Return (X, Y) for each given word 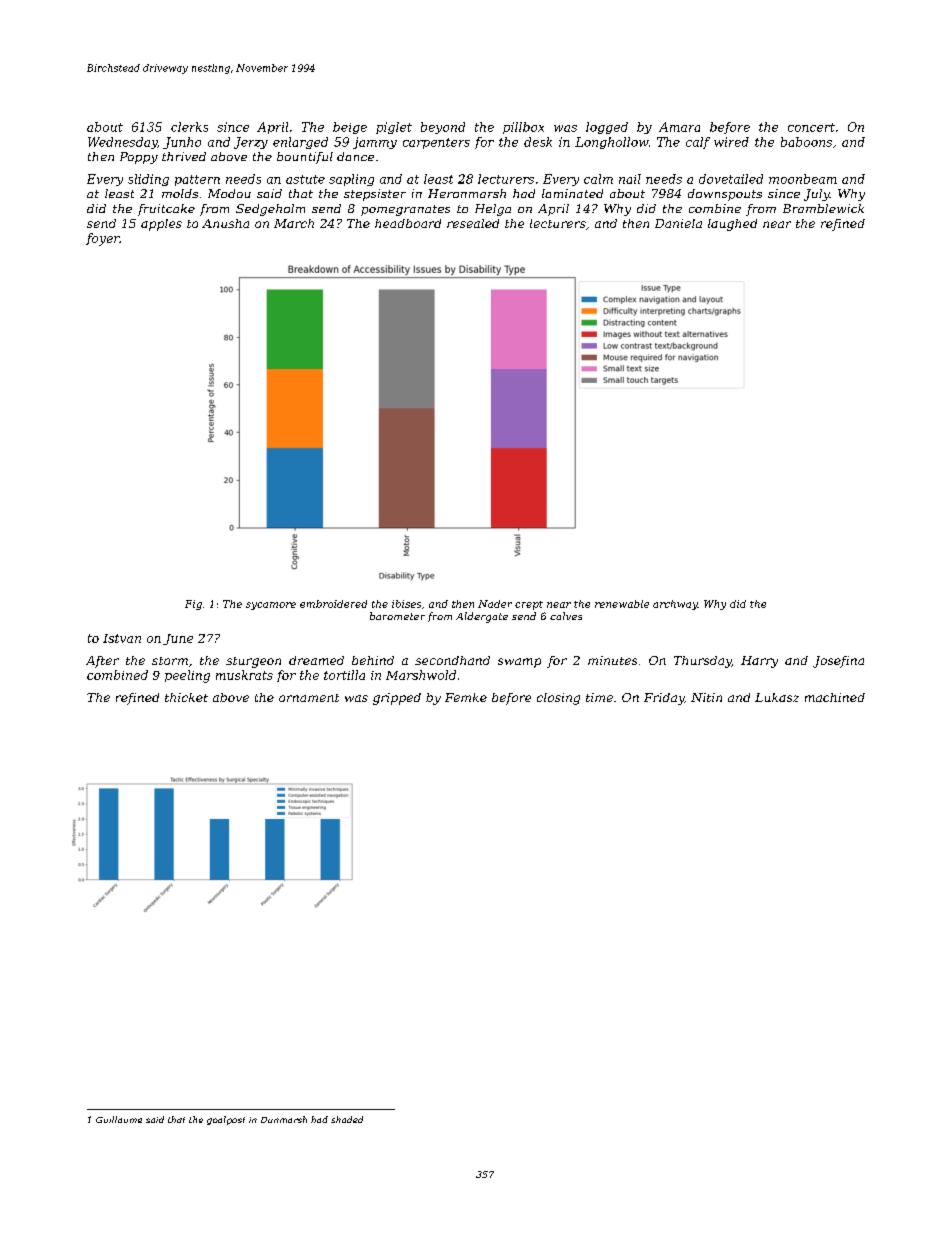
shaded (347, 1119)
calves (566, 616)
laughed (732, 225)
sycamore (271, 606)
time (599, 697)
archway (675, 605)
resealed (473, 223)
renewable (622, 604)
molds (180, 193)
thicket (186, 697)
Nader (495, 604)
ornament (309, 698)
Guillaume (119, 1119)
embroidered (333, 604)
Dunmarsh (284, 1119)
